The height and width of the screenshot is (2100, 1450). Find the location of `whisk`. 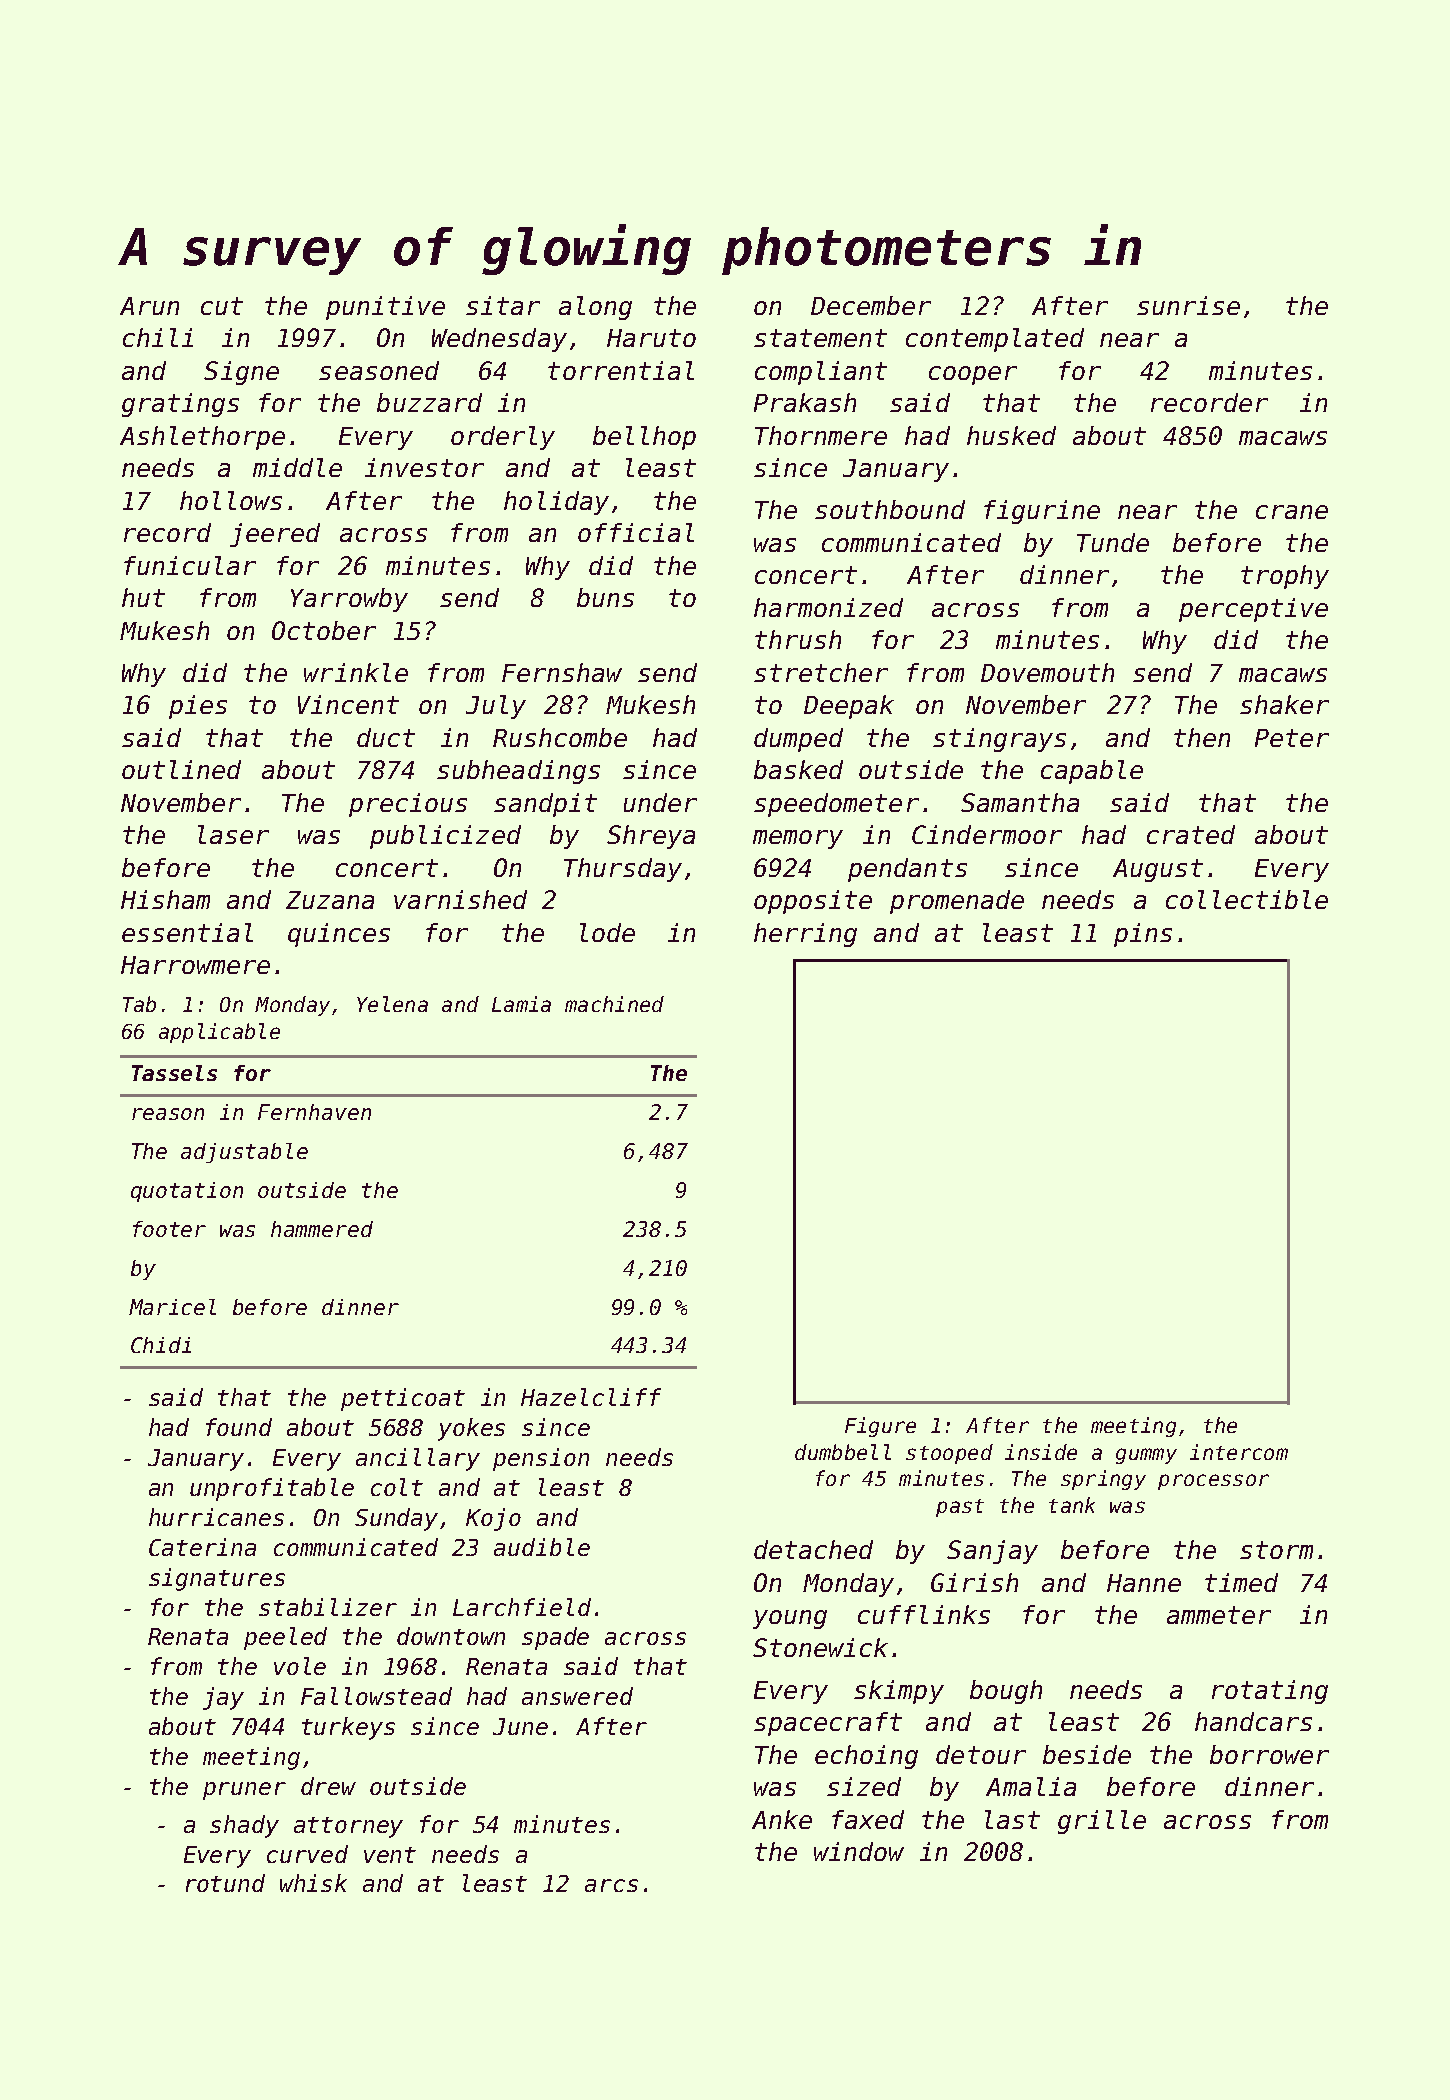

whisk is located at coordinates (313, 1883).
